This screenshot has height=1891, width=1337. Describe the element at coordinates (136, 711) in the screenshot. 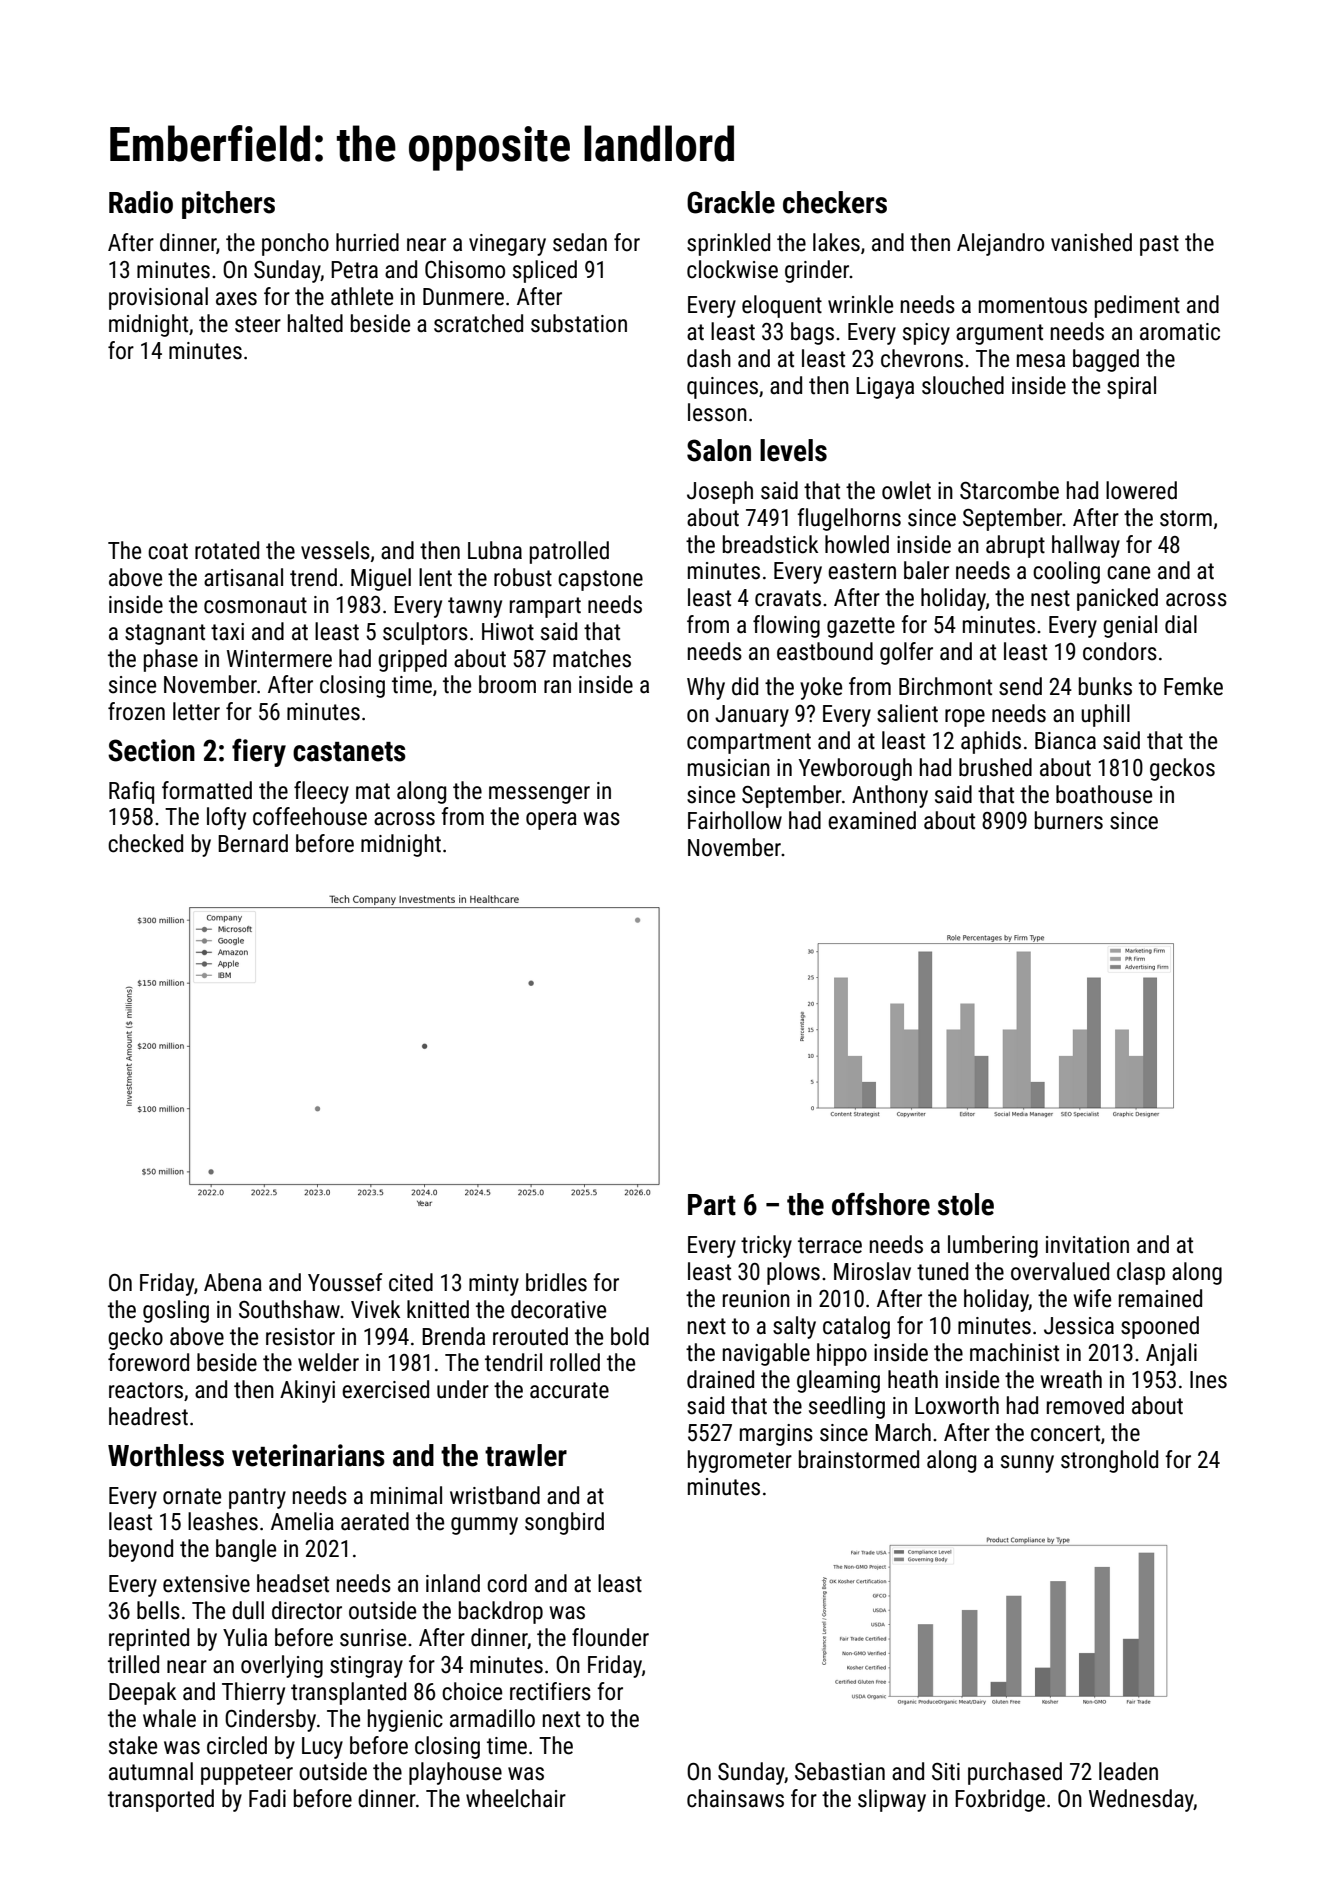

I see `frozen` at that location.
